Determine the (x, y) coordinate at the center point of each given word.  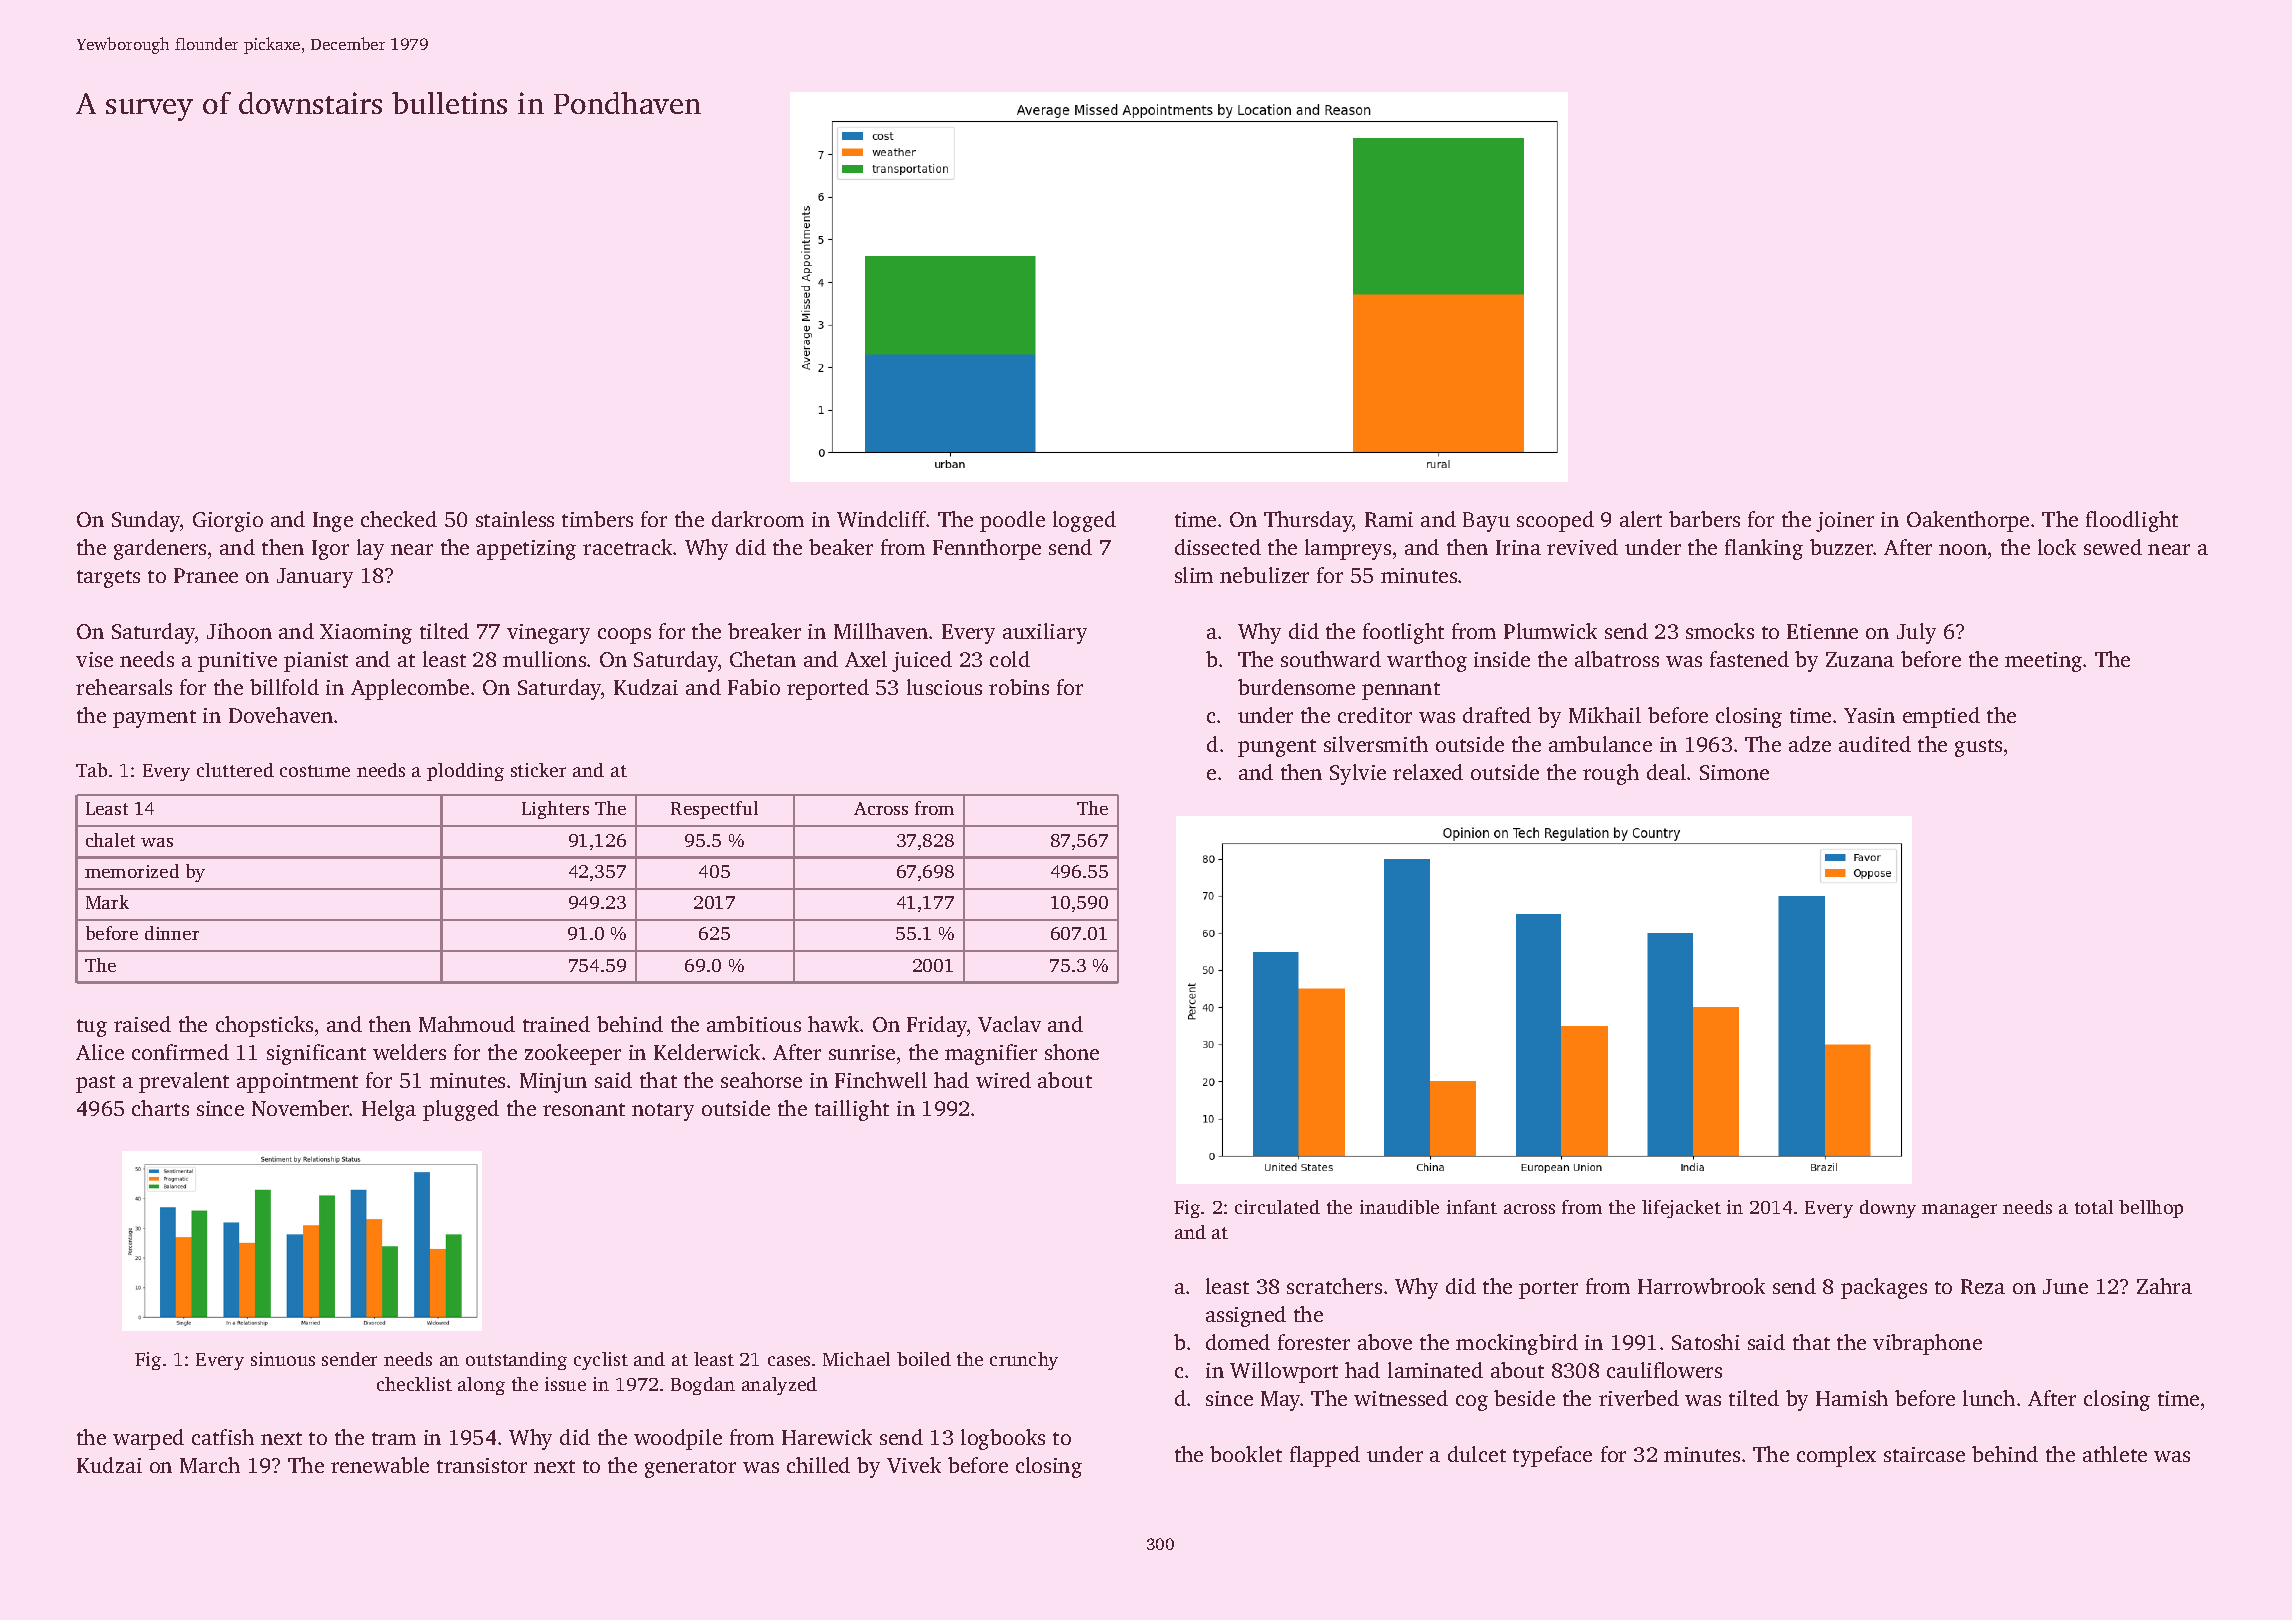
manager (1959, 1211)
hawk (833, 1024)
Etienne (1822, 631)
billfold (284, 687)
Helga (389, 1110)
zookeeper (573, 1054)
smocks (1720, 631)
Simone (1734, 772)
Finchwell (881, 1080)
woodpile (678, 1439)
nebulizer (1264, 575)
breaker (764, 631)
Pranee (206, 575)
